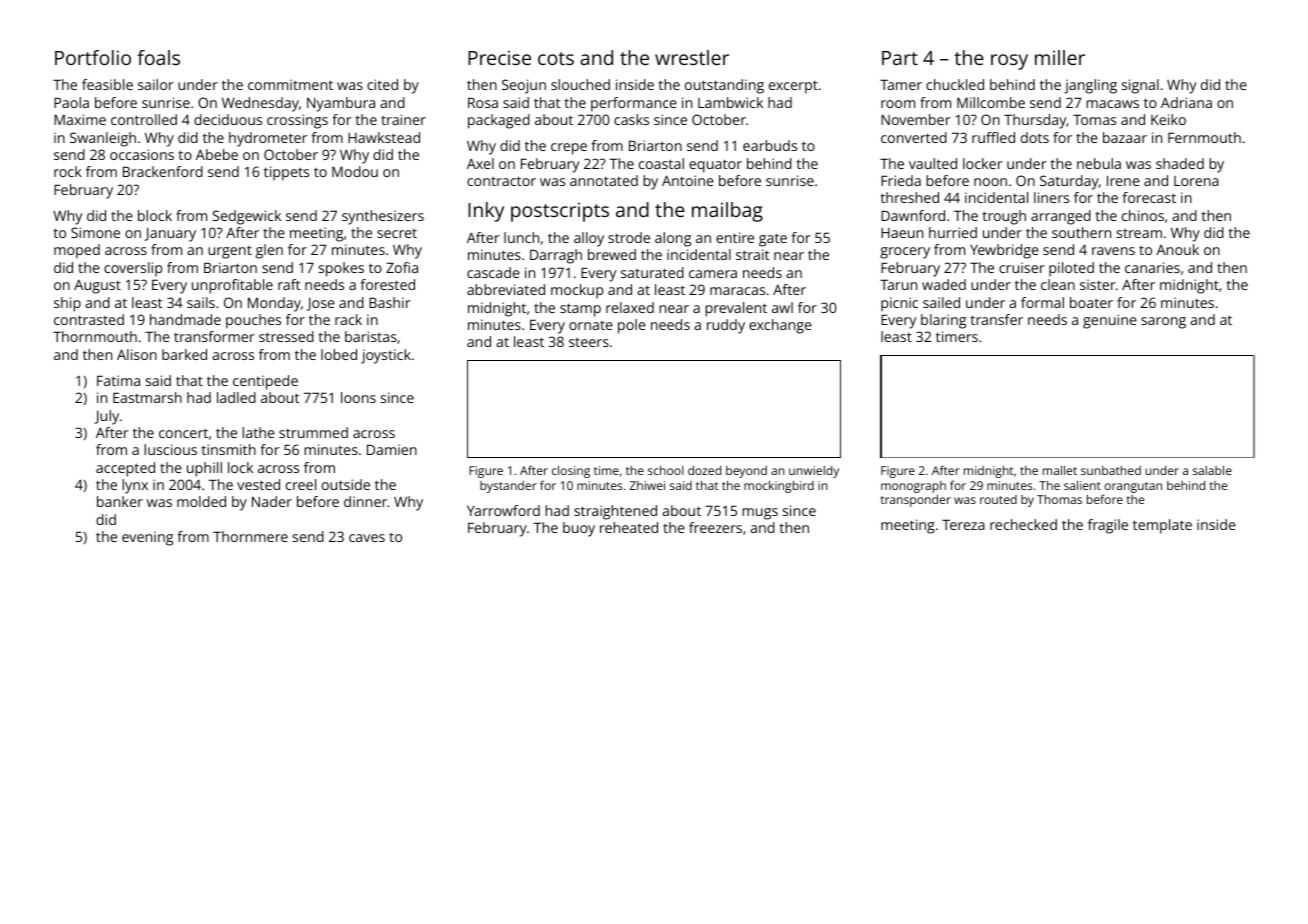 The width and height of the image is (1308, 924). Describe the element at coordinates (367, 538) in the image. I see `caves` at that location.
